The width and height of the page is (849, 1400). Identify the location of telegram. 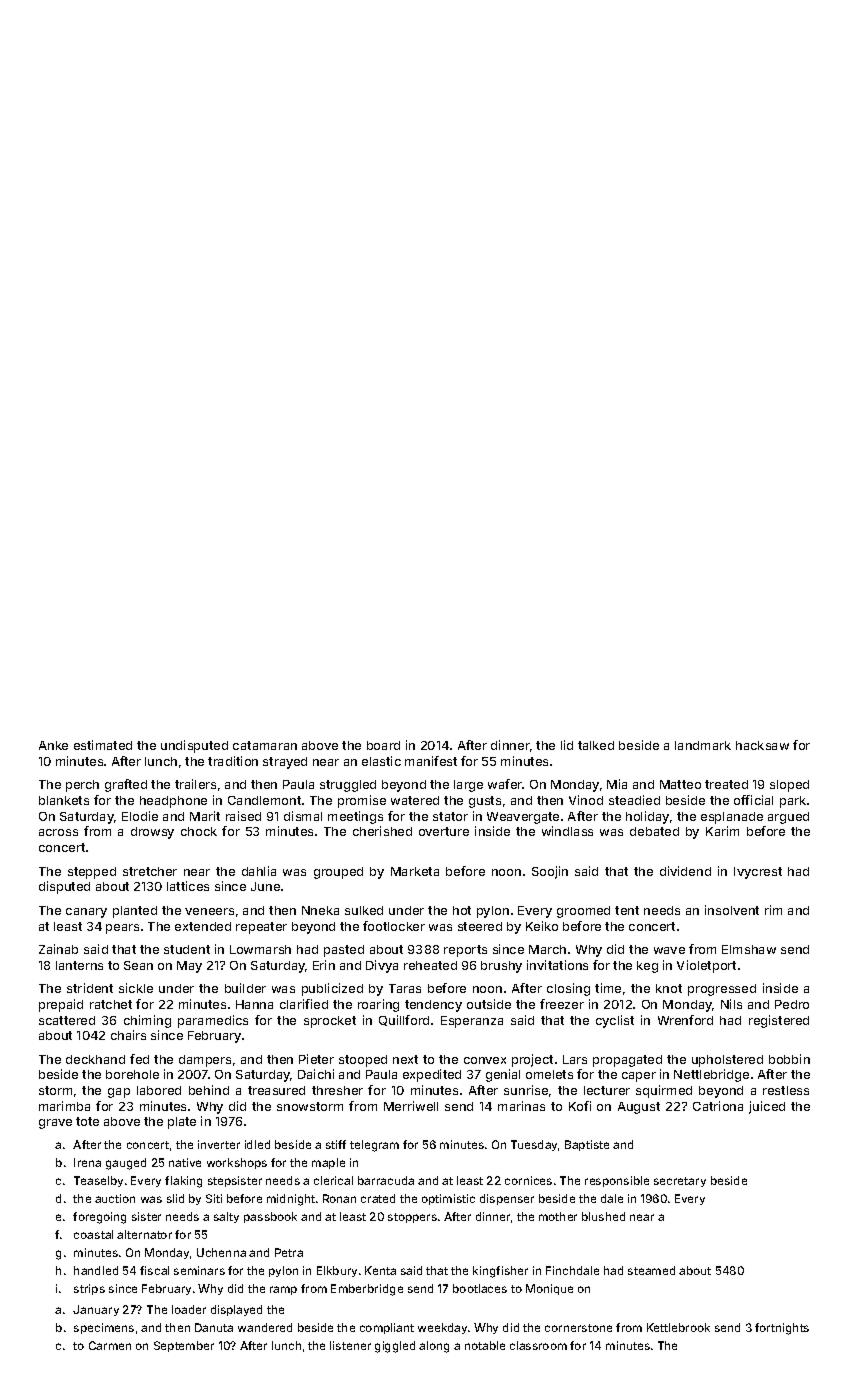
(374, 1146).
